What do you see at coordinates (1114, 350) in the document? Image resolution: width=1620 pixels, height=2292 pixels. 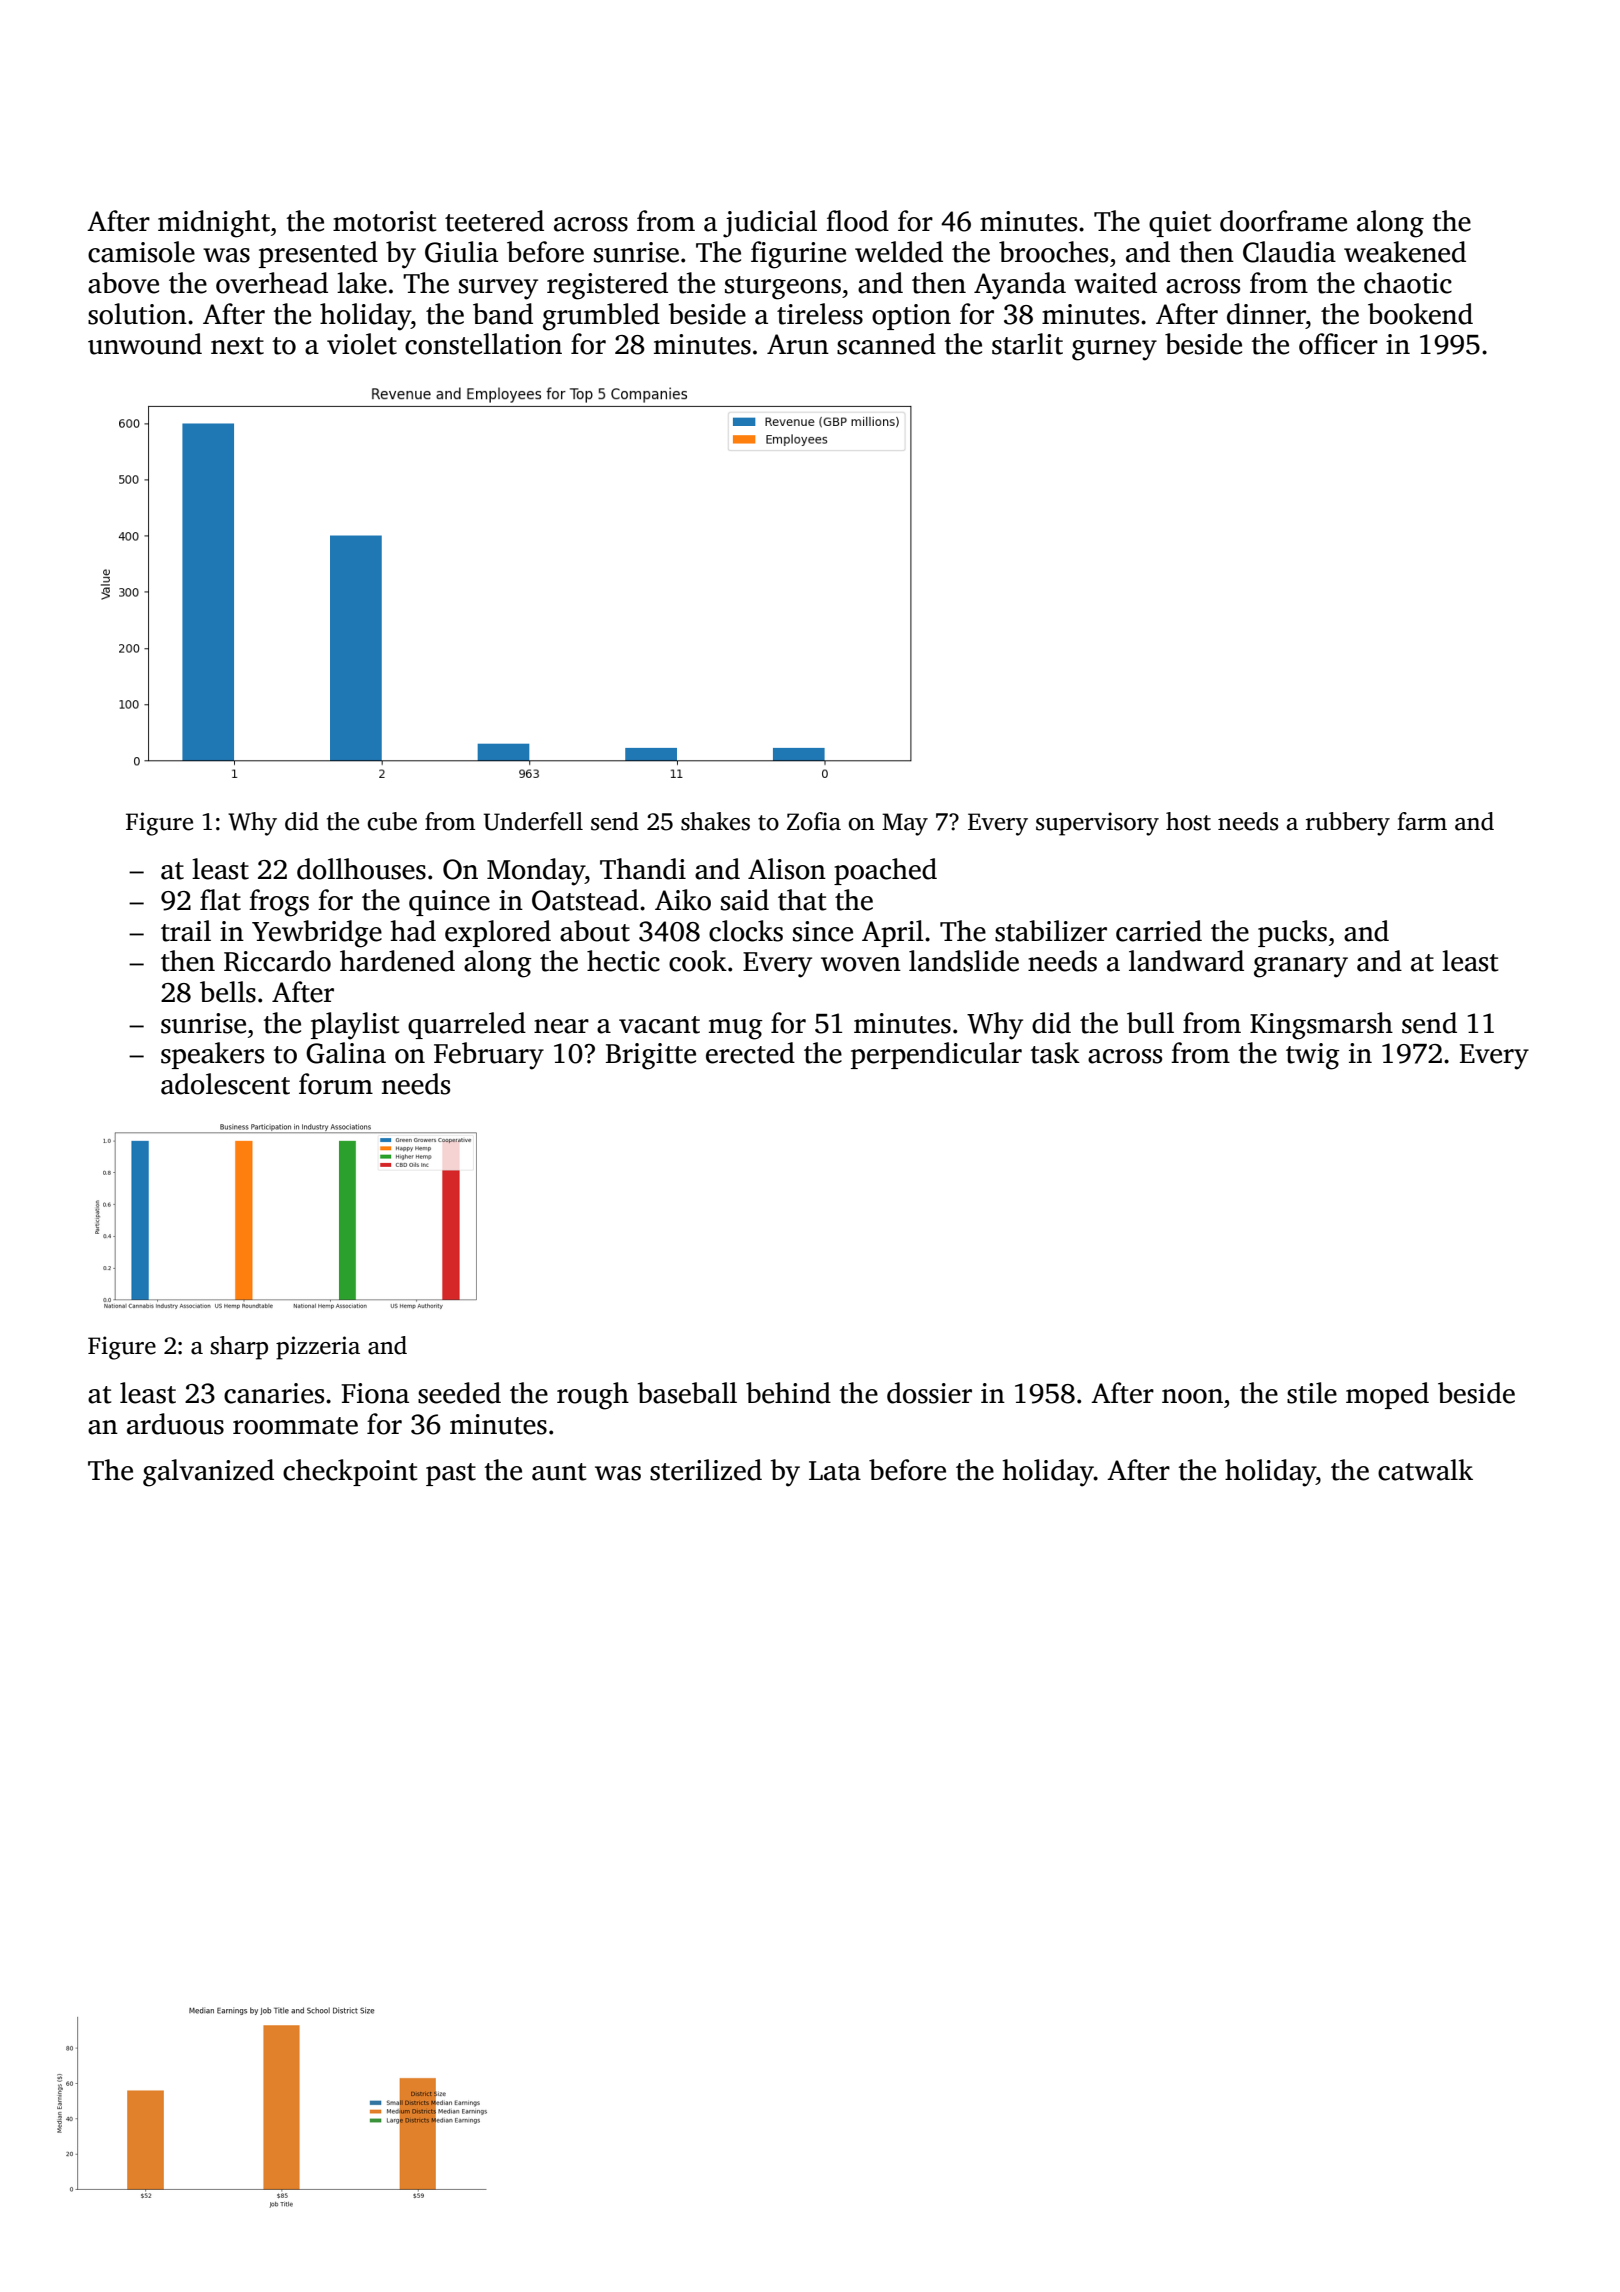 I see `gurney` at bounding box center [1114, 350].
